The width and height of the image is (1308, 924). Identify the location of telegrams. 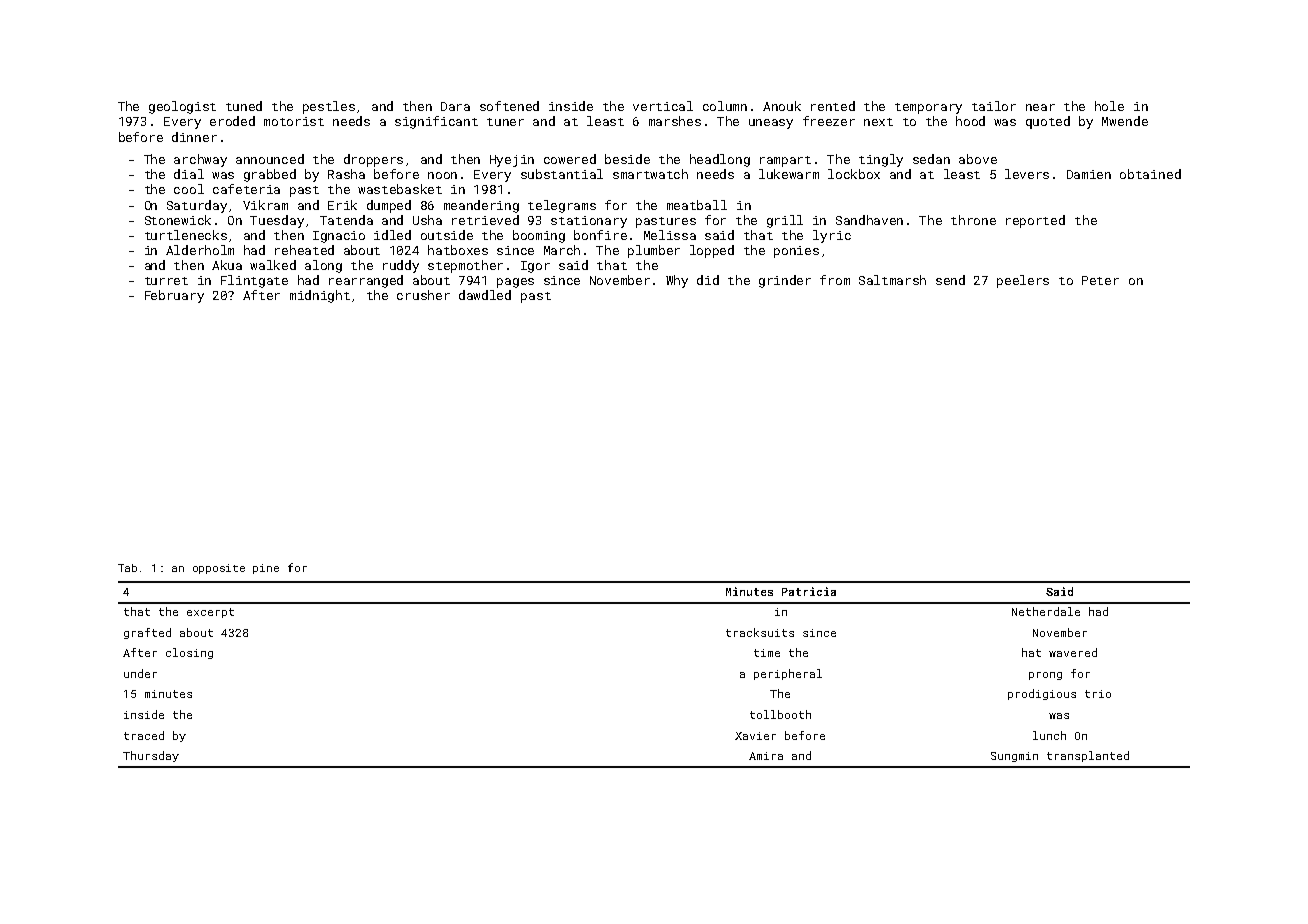
(562, 206).
